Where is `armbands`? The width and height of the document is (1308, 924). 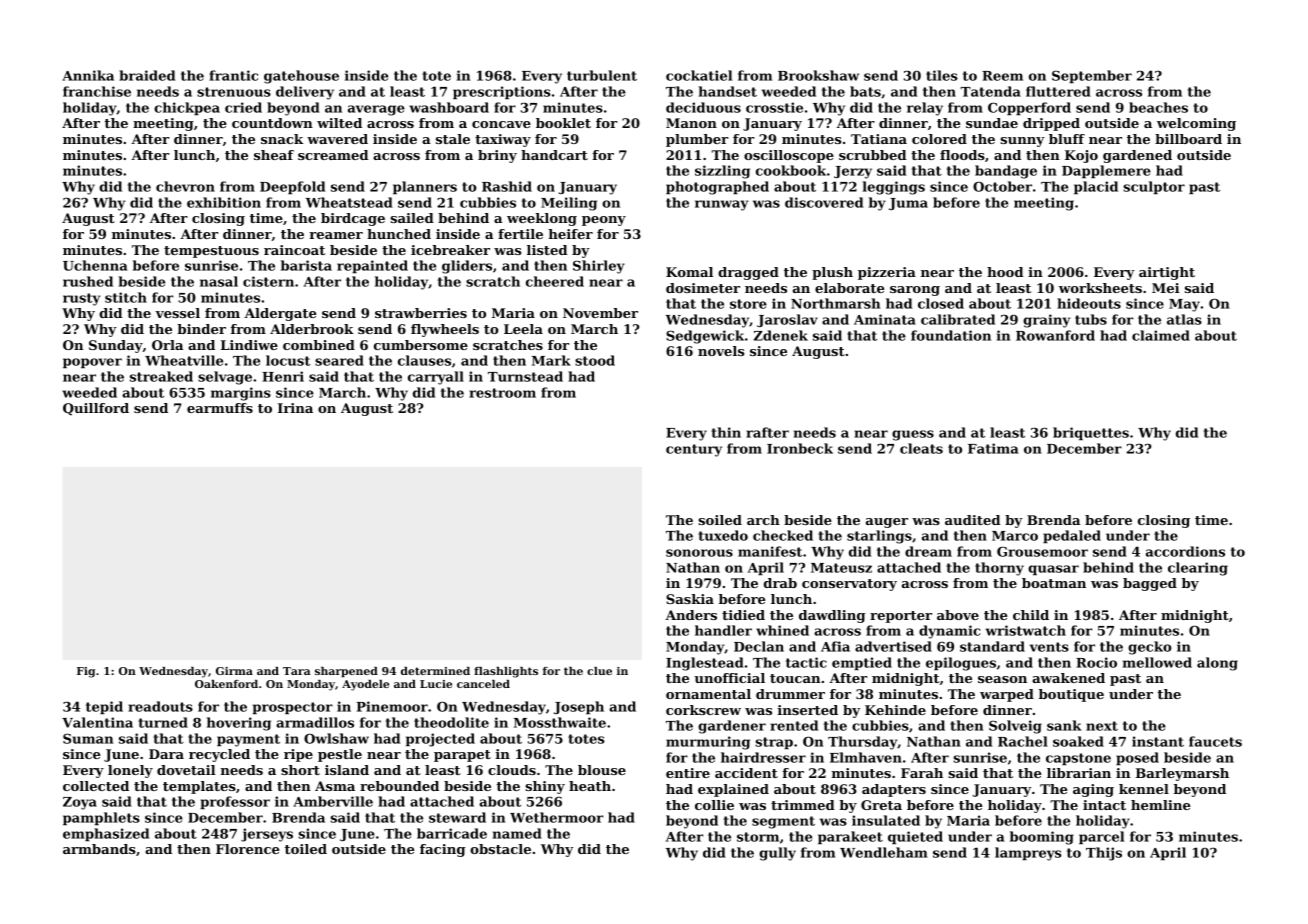 armbands is located at coordinates (99, 849).
